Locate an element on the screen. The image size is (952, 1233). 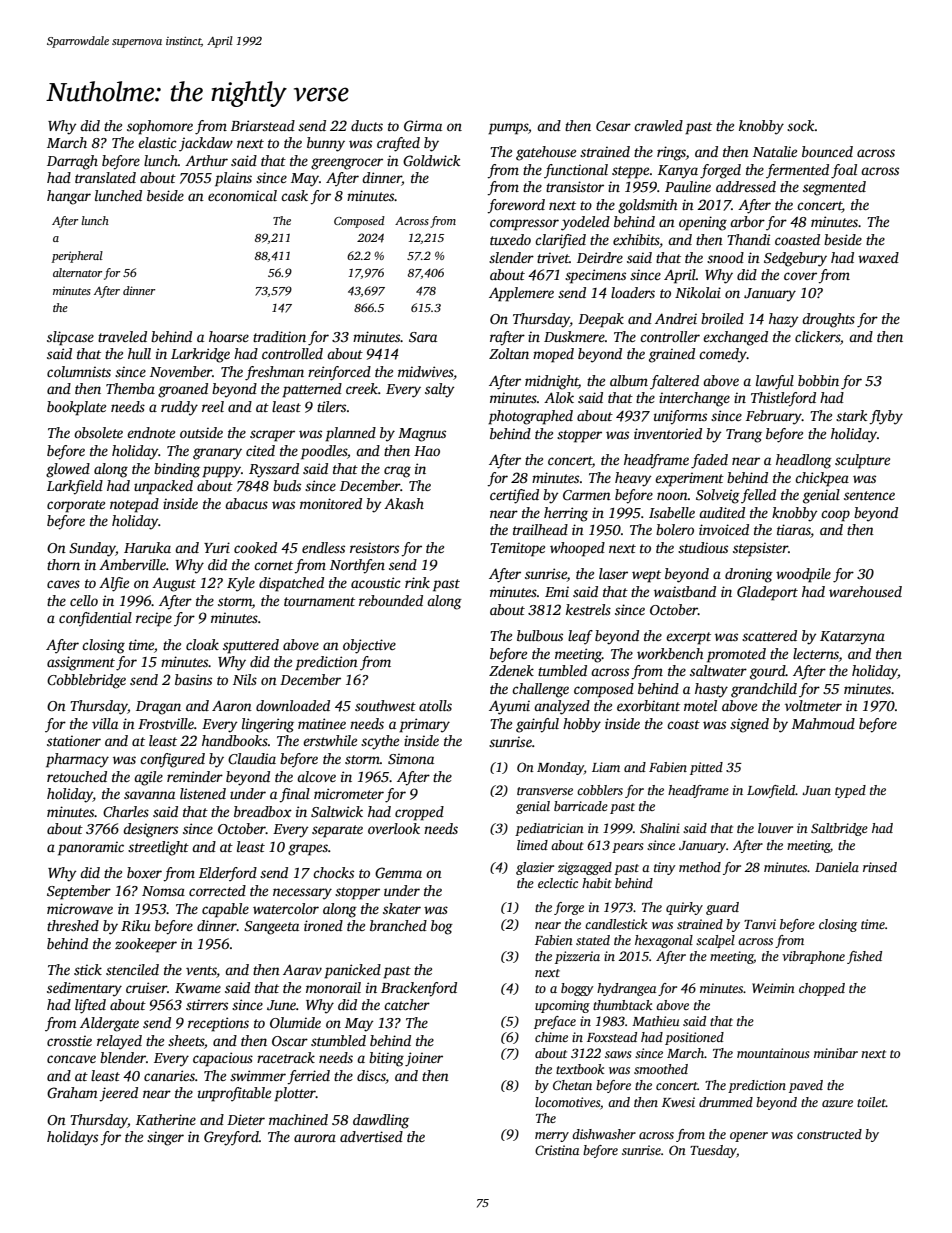
columnists is located at coordinates (79, 371).
